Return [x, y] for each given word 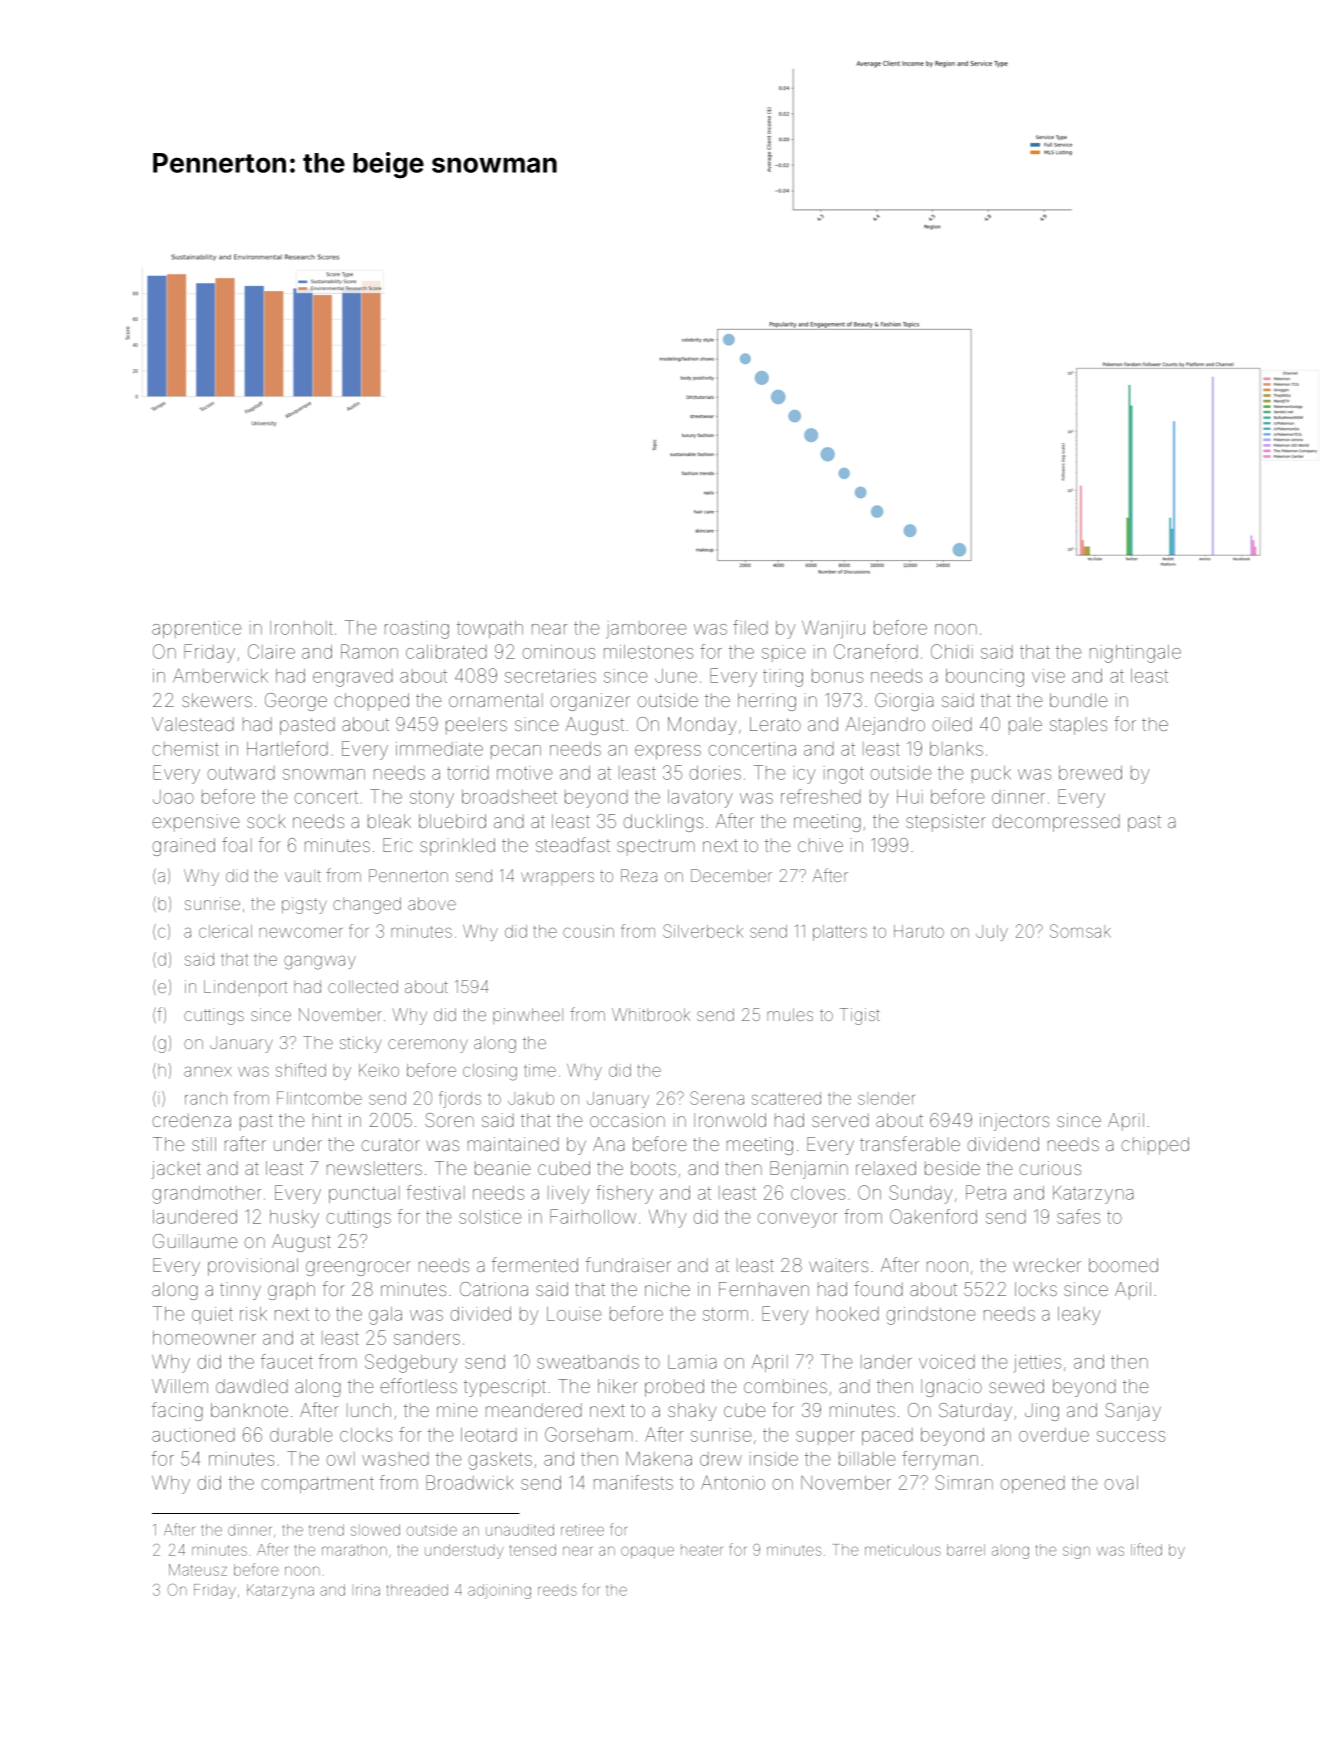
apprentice [197, 629]
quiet [212, 1315]
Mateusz [198, 1570]
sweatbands [588, 1362]
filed [750, 627]
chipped [1155, 1146]
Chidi [952, 651]
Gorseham [589, 1434]
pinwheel [528, 1016]
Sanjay [1133, 1412]
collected [363, 986]
